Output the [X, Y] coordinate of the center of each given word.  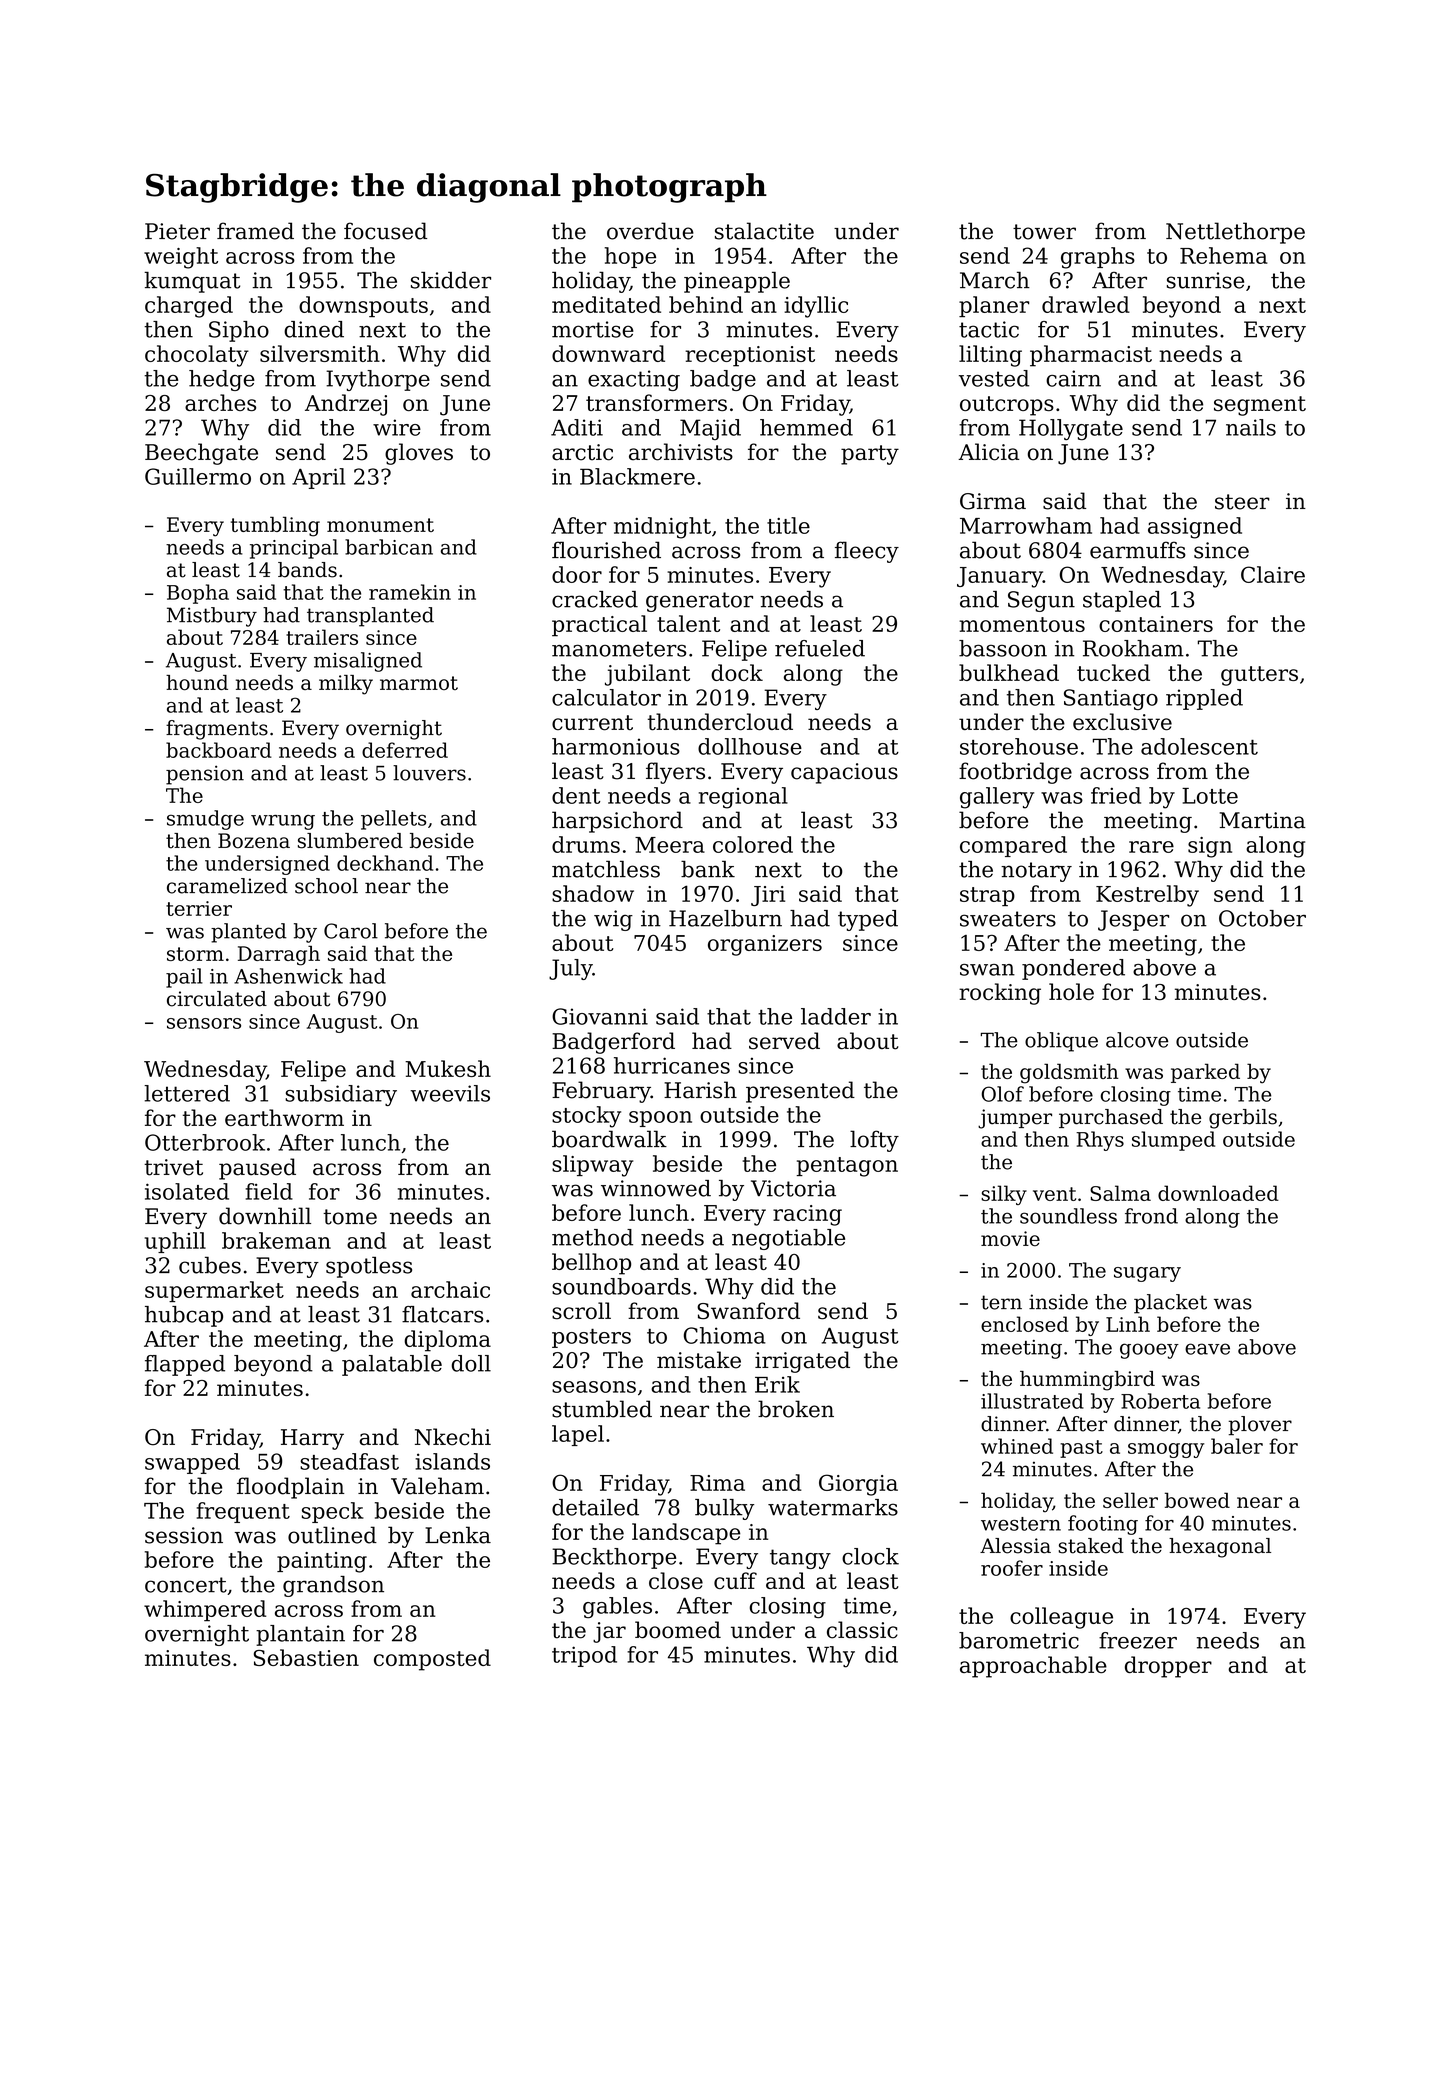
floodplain [291, 1488]
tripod [584, 1656]
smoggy [1166, 1450]
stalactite [764, 231]
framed [255, 231]
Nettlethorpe [1235, 233]
